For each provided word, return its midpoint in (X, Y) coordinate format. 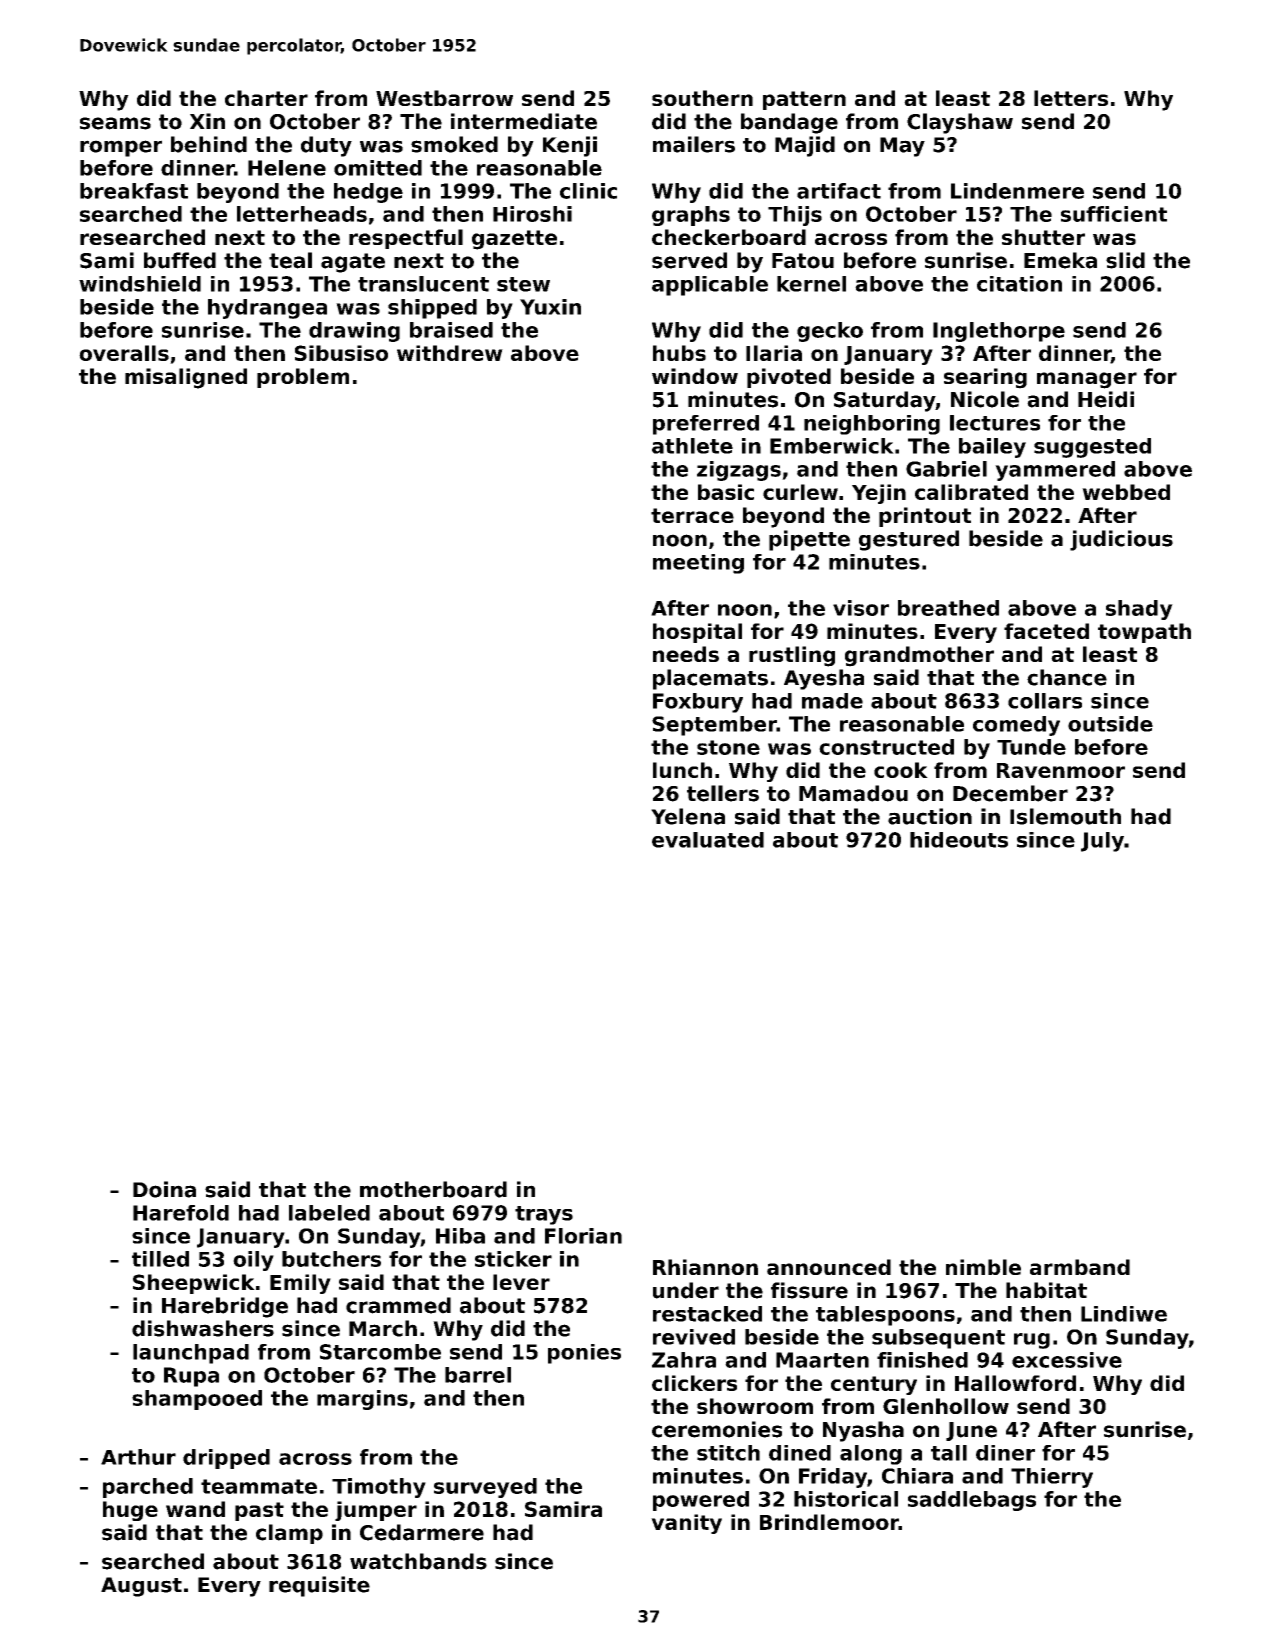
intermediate (524, 121)
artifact (839, 191)
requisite (319, 1586)
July (1102, 842)
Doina (164, 1189)
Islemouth (1065, 816)
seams (115, 123)
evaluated (708, 840)
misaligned (186, 378)
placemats (710, 679)
